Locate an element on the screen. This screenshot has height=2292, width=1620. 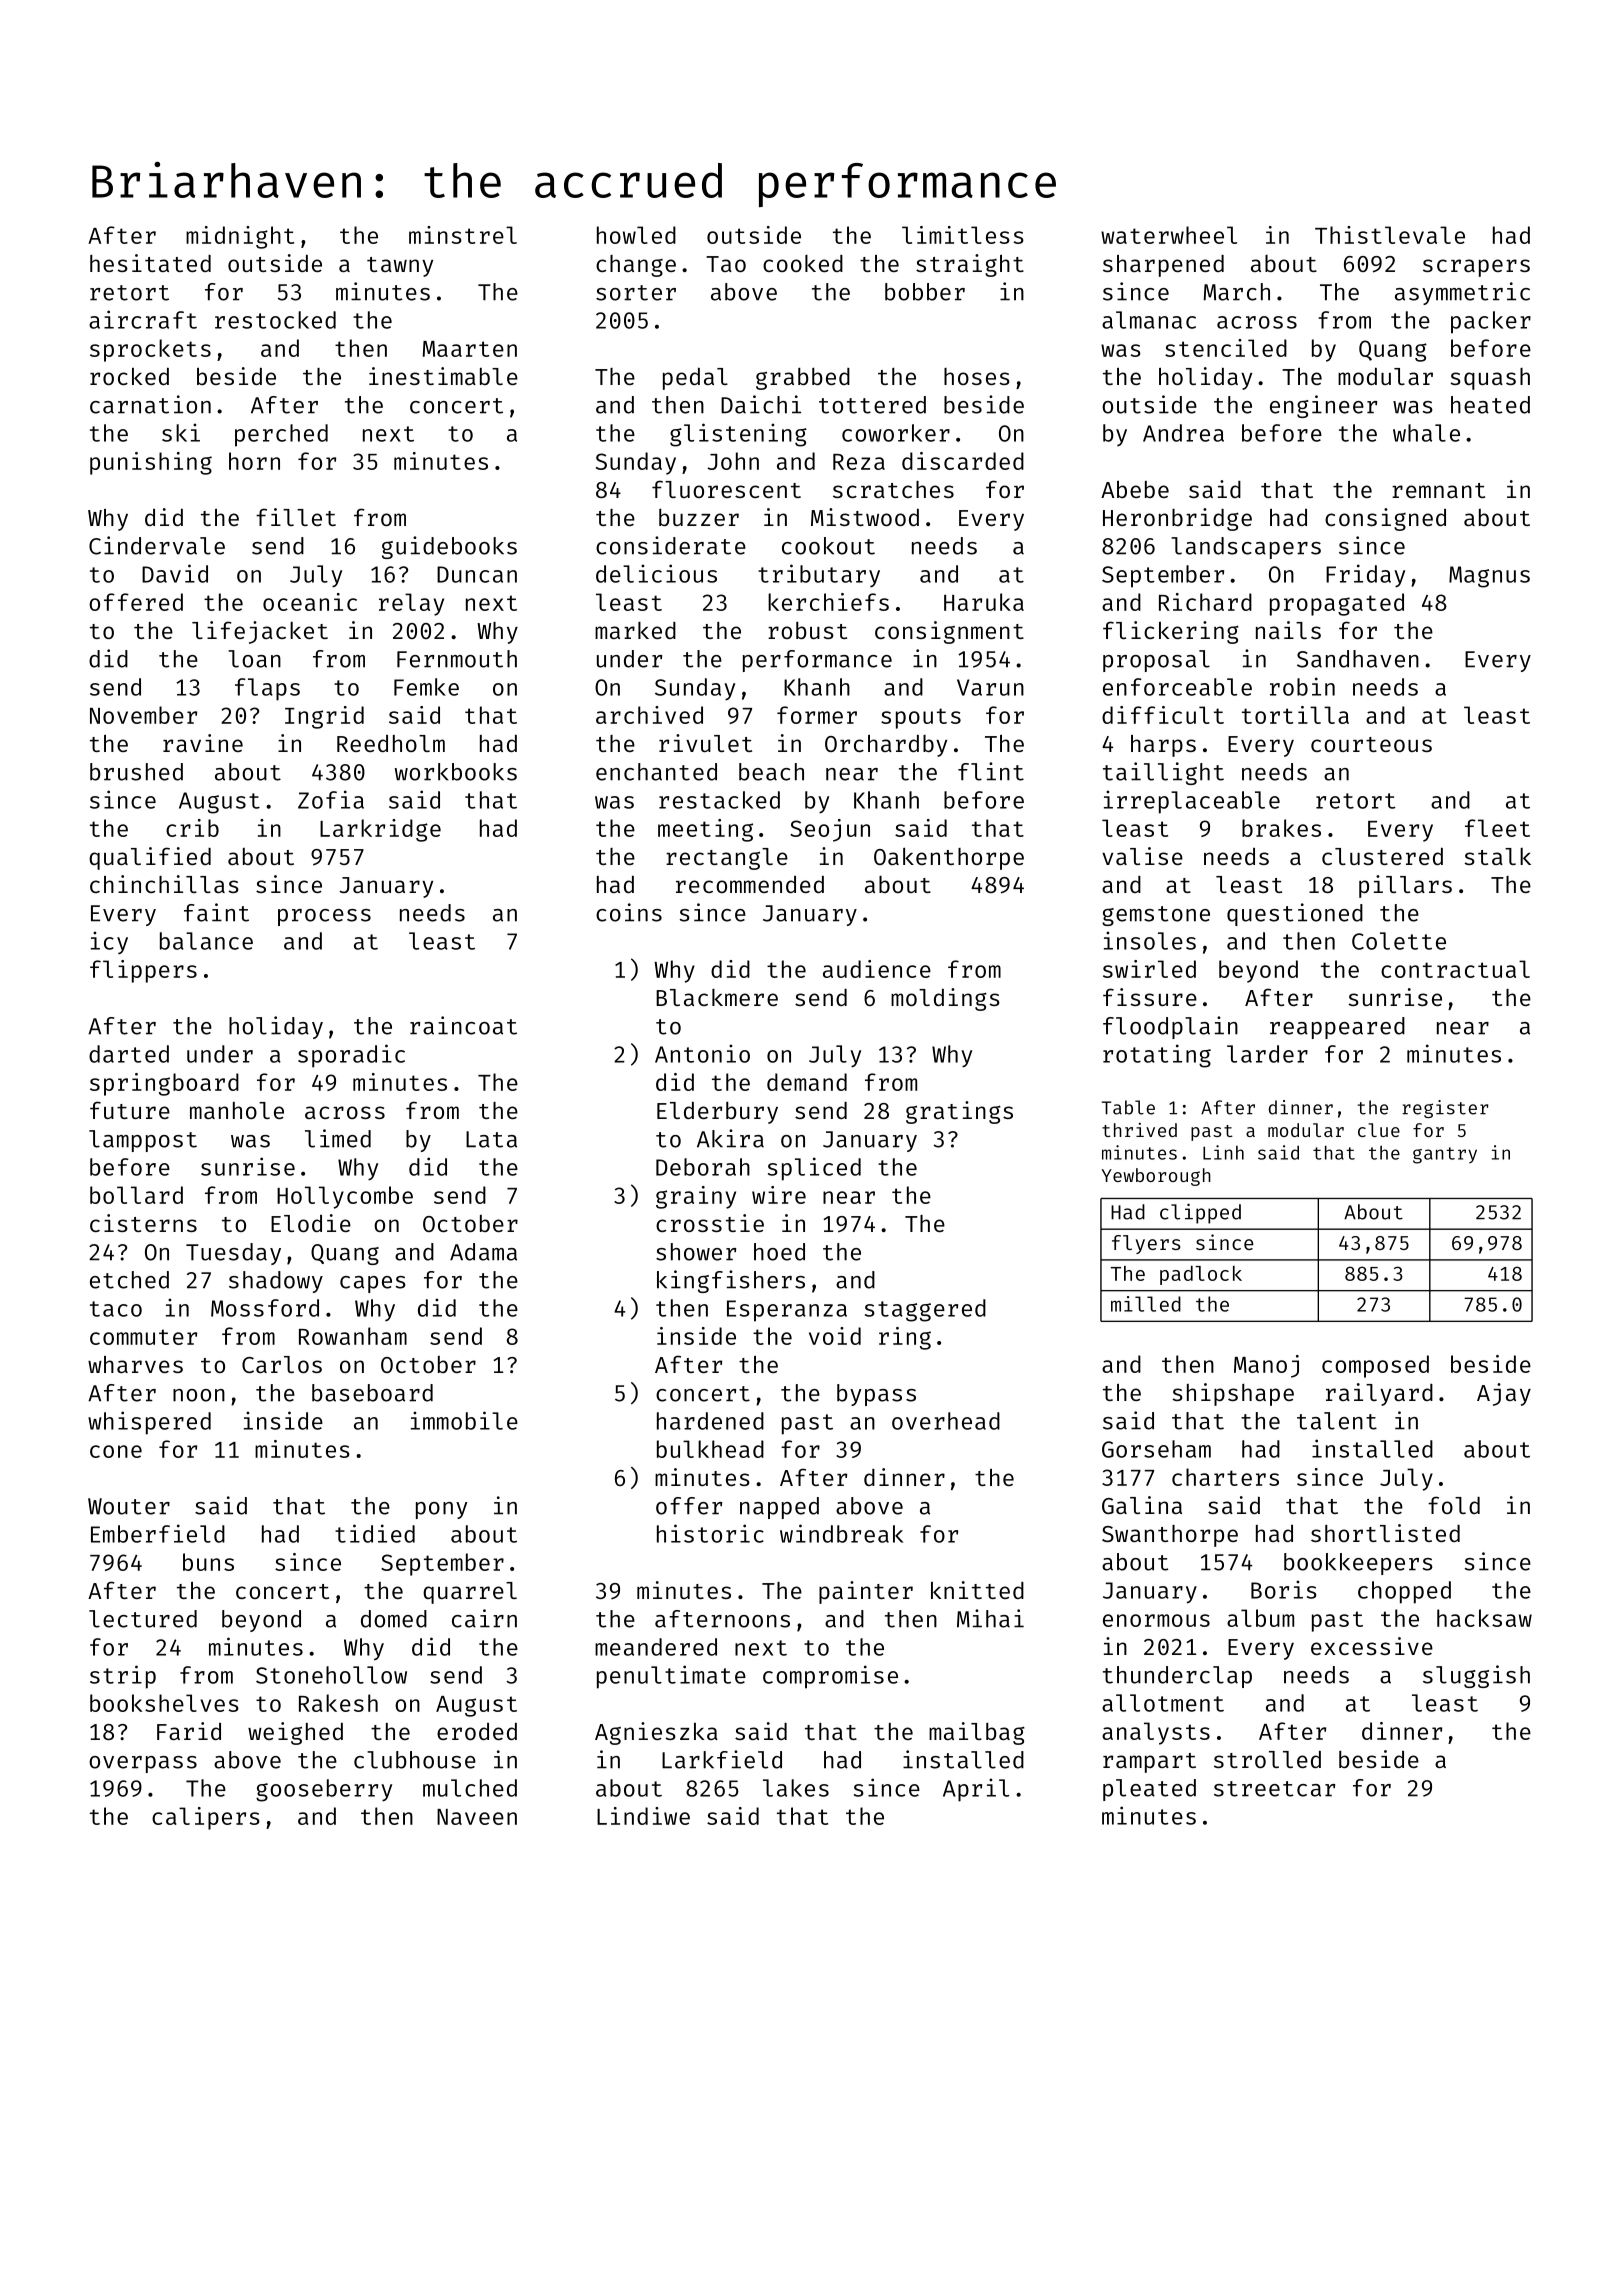
midnight is located at coordinates (240, 237).
